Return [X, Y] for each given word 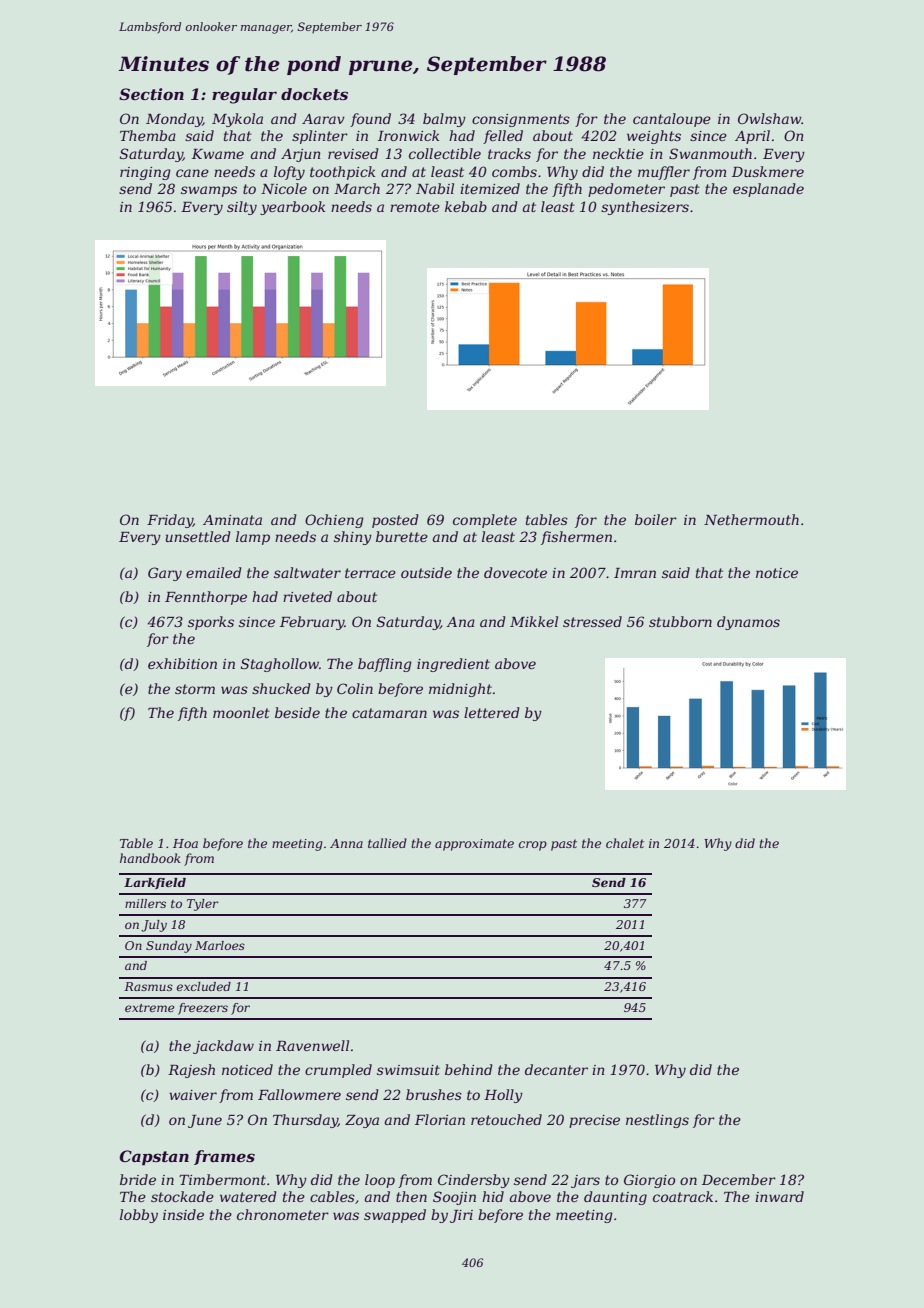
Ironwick [408, 135]
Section [151, 94]
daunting [615, 1198]
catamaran [389, 713]
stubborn [680, 621]
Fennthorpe [206, 598]
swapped [395, 1216]
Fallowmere [299, 1094]
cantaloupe [672, 120]
